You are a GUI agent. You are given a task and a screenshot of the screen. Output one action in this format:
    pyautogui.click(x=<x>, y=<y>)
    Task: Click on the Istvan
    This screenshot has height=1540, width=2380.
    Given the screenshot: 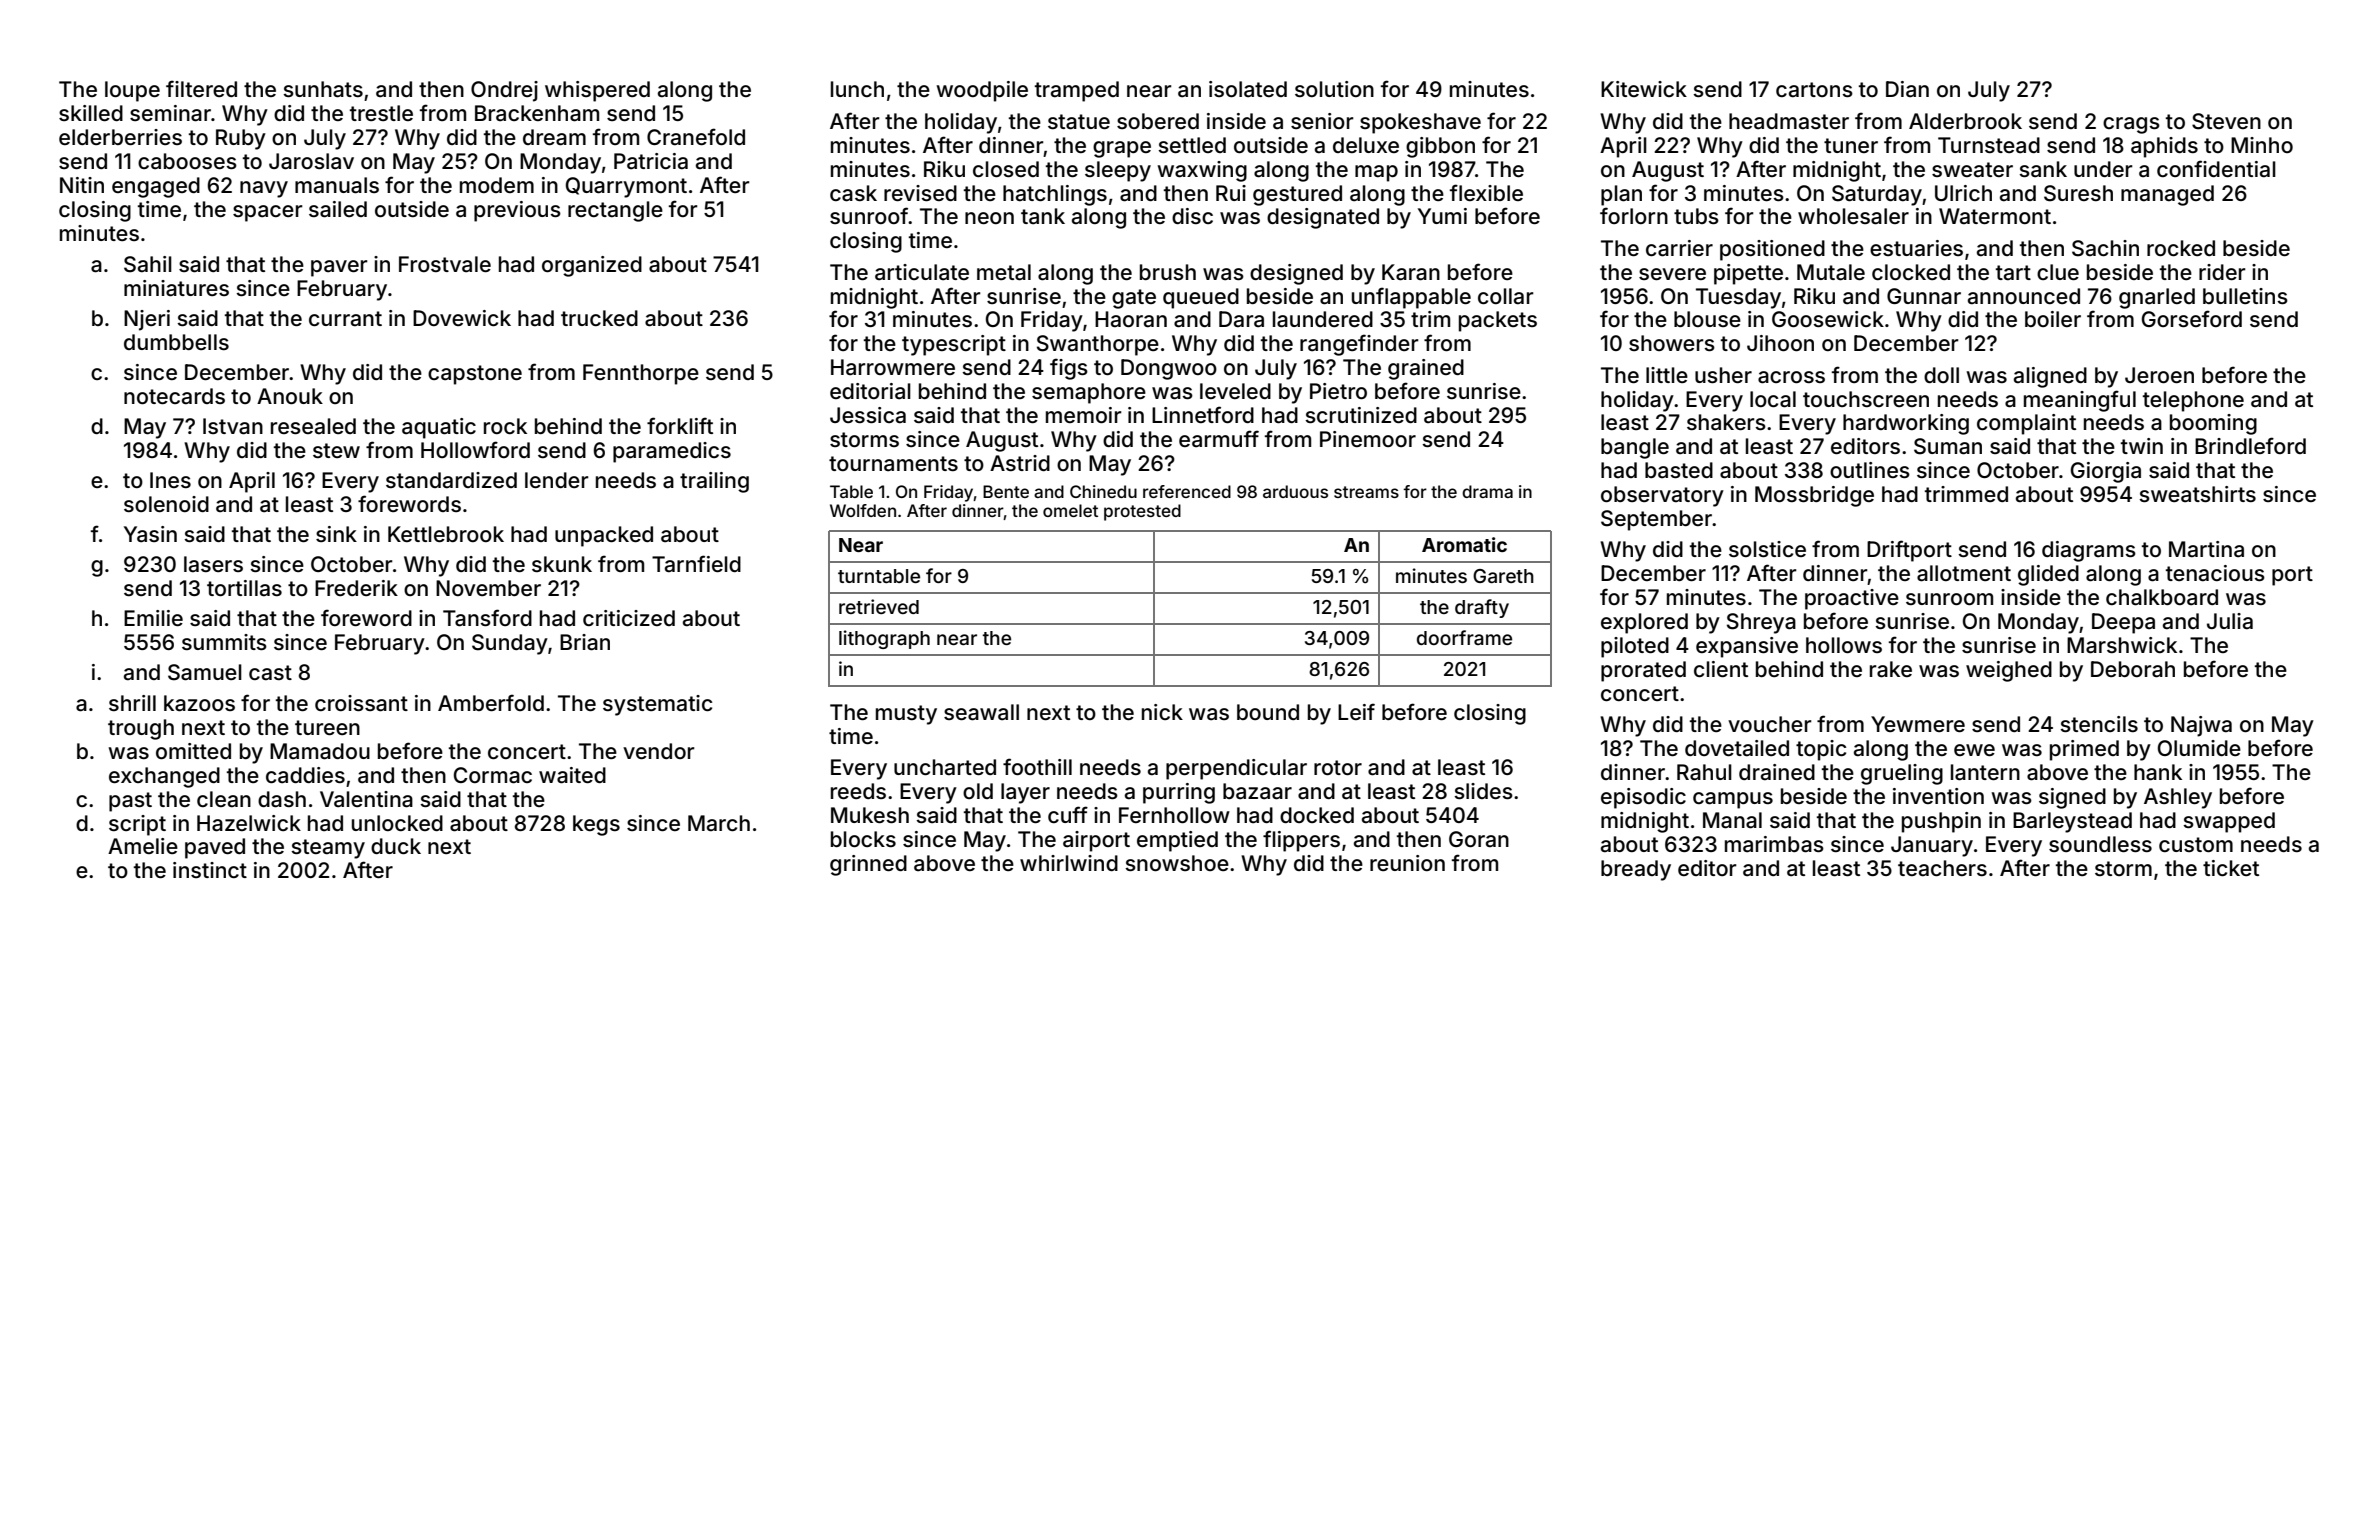 What is the action you would take?
    pyautogui.click(x=233, y=426)
